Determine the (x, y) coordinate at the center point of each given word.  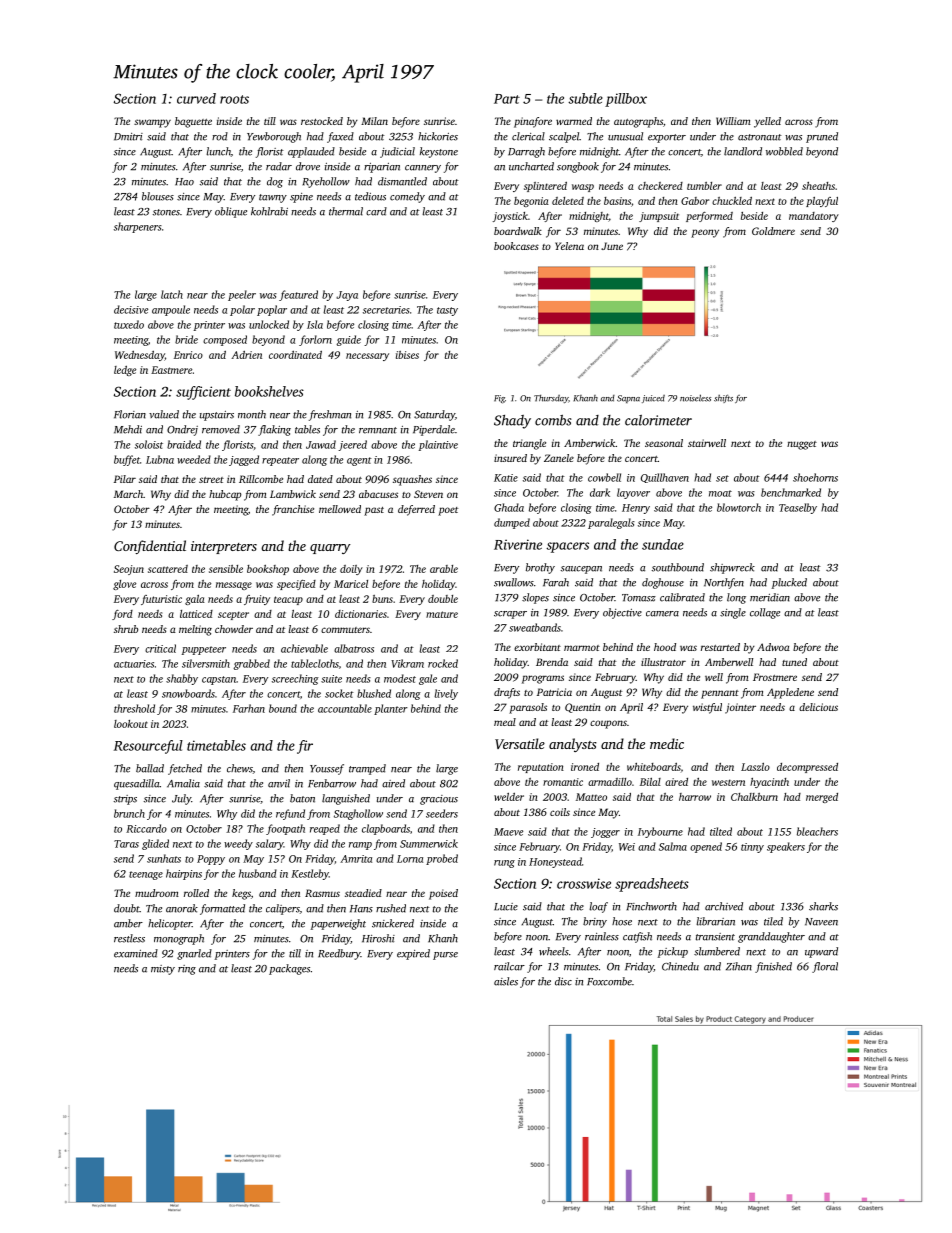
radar (279, 166)
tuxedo (129, 324)
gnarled (194, 954)
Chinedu (680, 966)
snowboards (188, 693)
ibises (407, 355)
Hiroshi (378, 938)
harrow (695, 797)
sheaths (818, 186)
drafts (507, 693)
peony (705, 233)
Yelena (569, 246)
